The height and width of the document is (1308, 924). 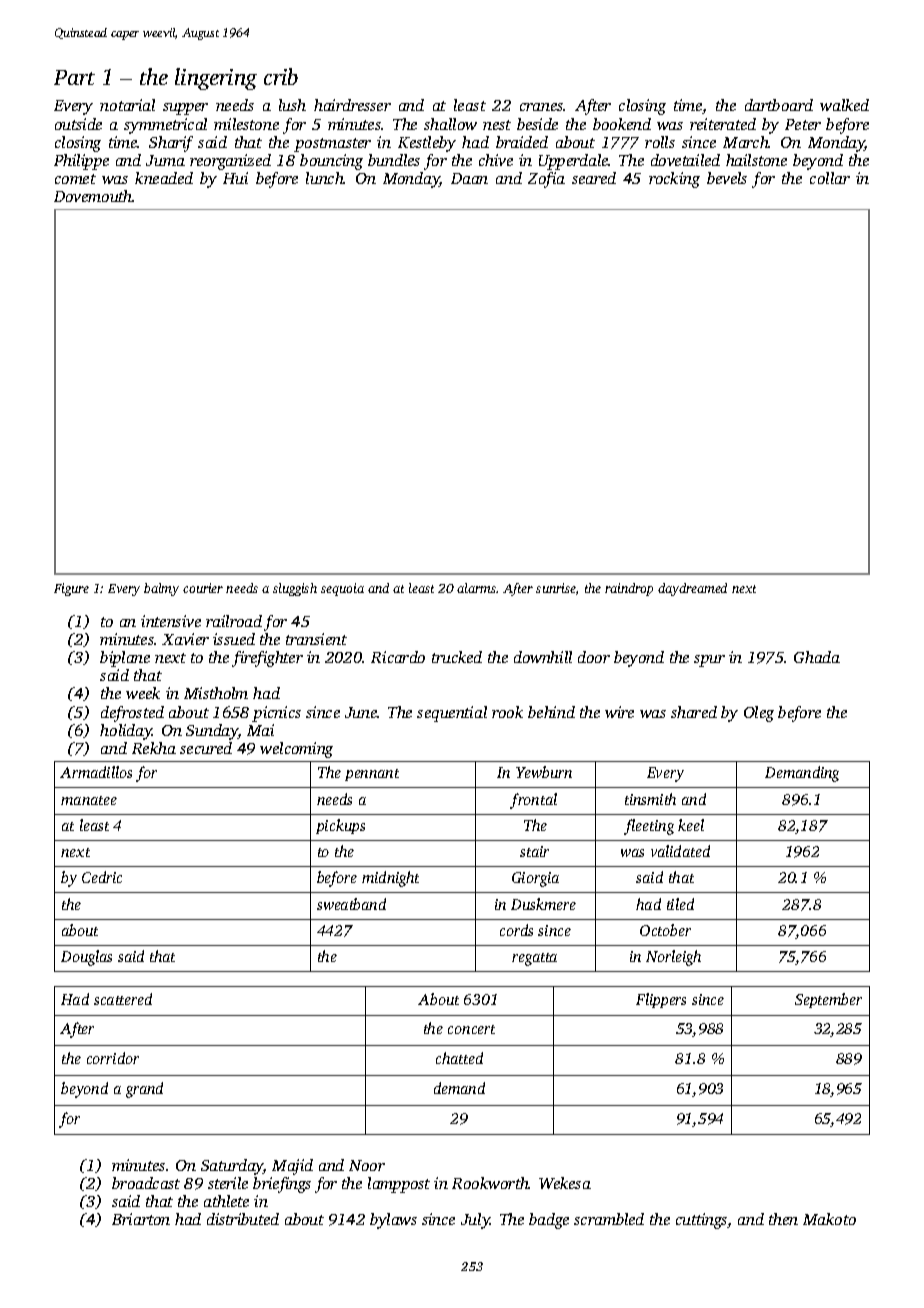 What do you see at coordinates (102, 877) in the document?
I see `Cedric` at bounding box center [102, 877].
